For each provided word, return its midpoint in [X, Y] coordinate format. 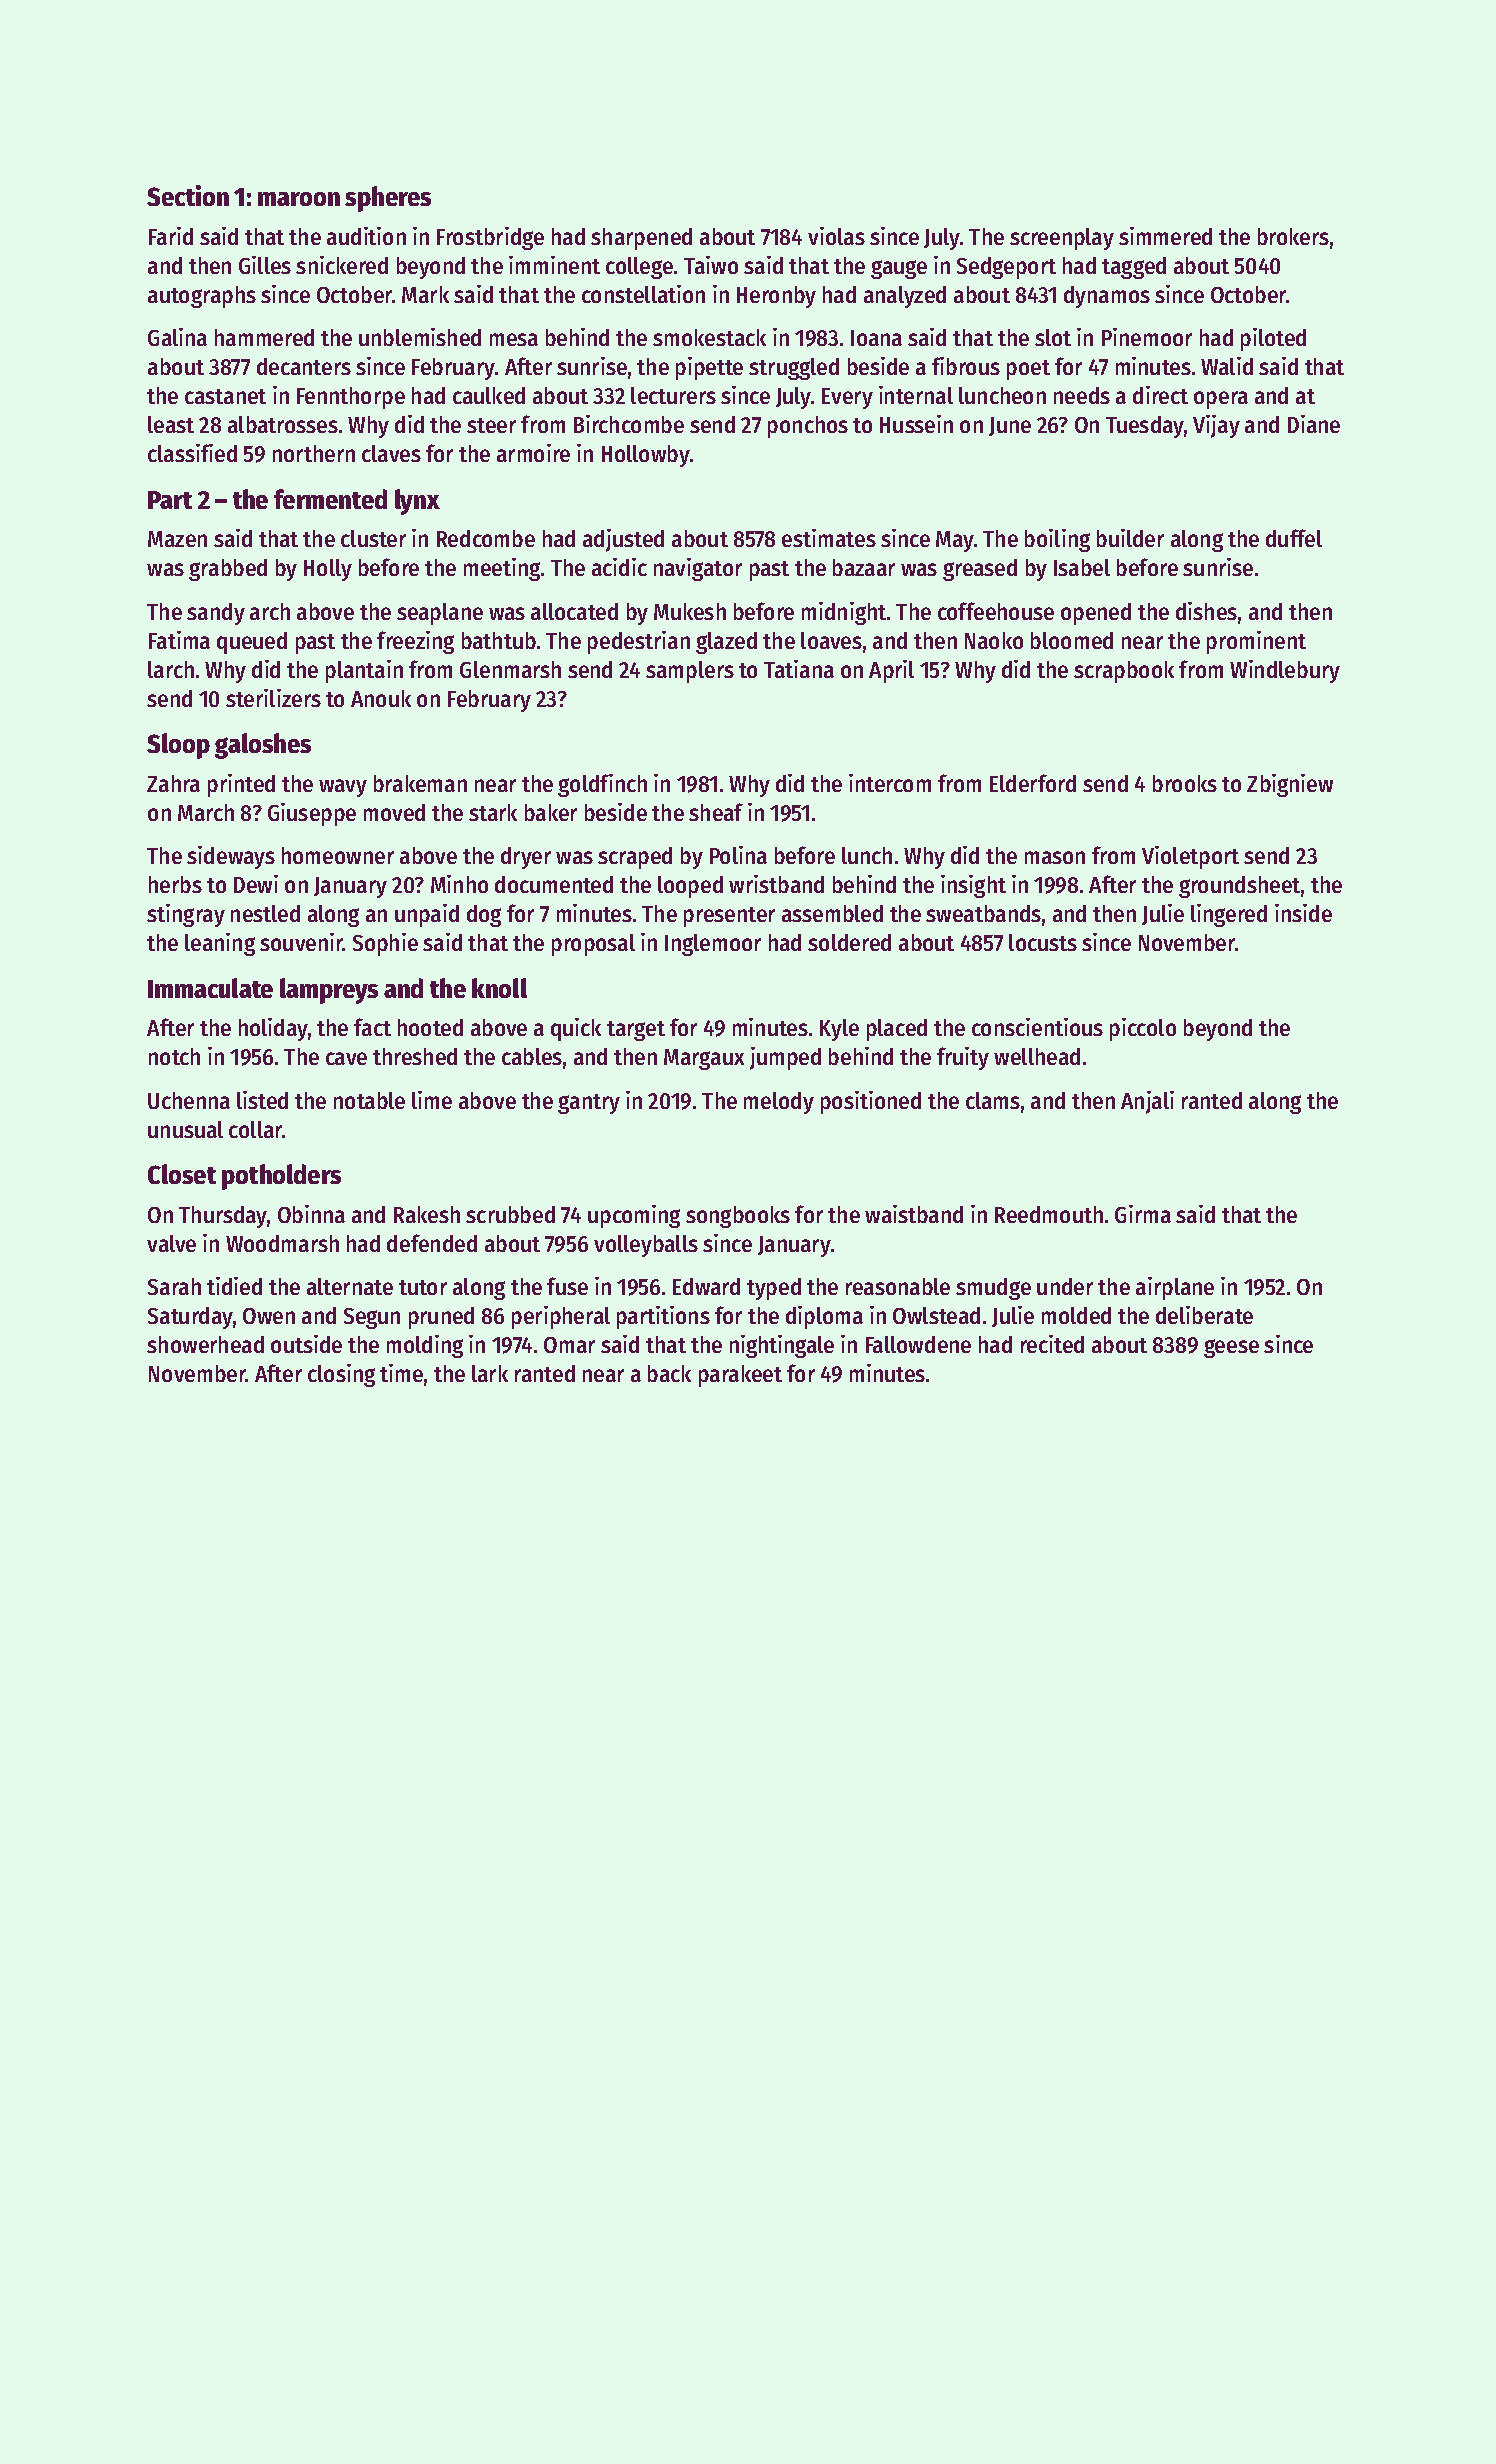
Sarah [174, 1286]
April [891, 671]
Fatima [179, 640]
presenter [729, 917]
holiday [273, 1029]
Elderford [1033, 783]
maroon [299, 199]
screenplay [1062, 239]
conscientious [1037, 1027]
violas [836, 236]
